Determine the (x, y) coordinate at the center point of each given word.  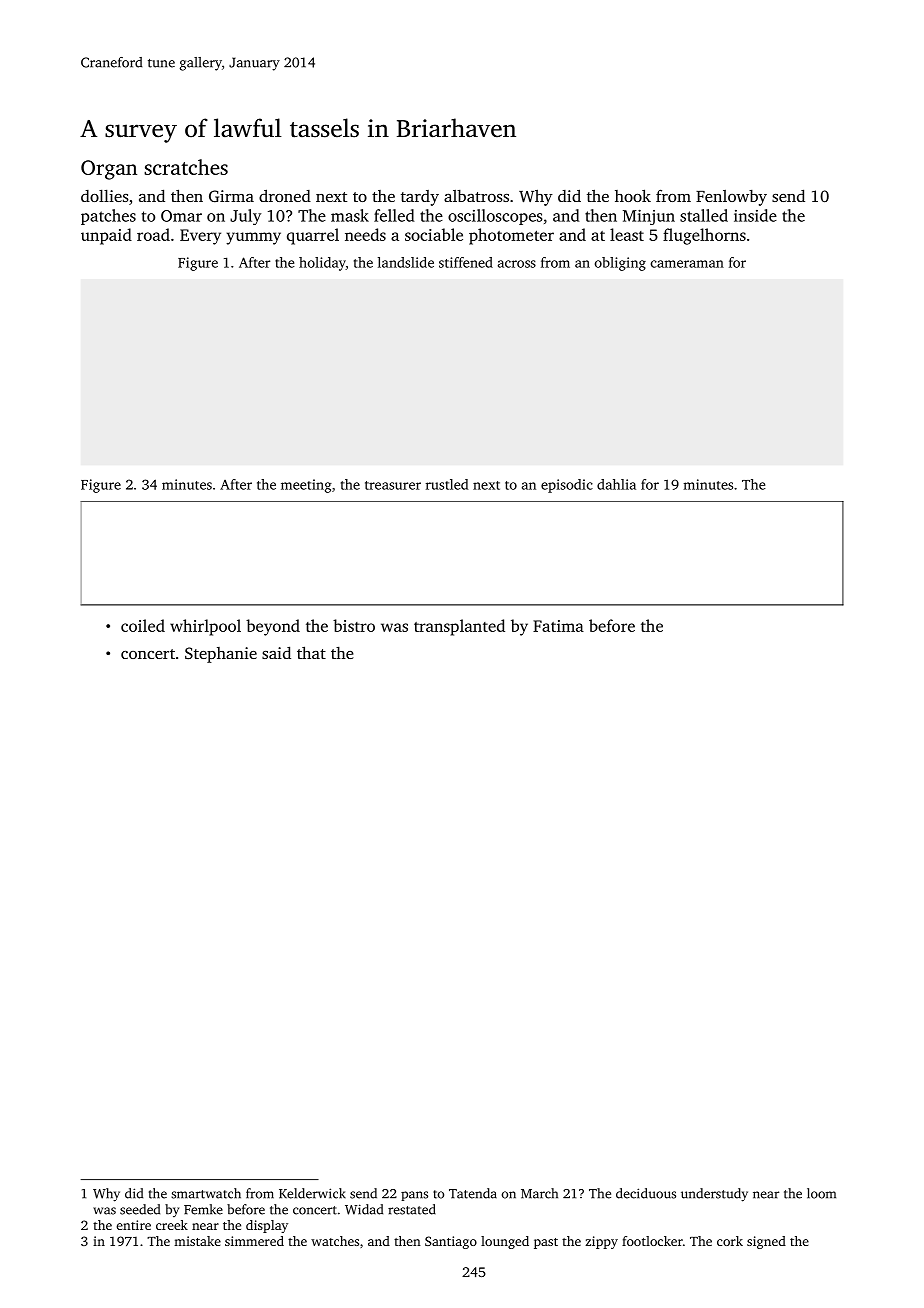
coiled (143, 625)
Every (200, 237)
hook (633, 195)
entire (133, 1225)
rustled (447, 484)
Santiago (451, 1242)
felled (394, 215)
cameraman (687, 264)
